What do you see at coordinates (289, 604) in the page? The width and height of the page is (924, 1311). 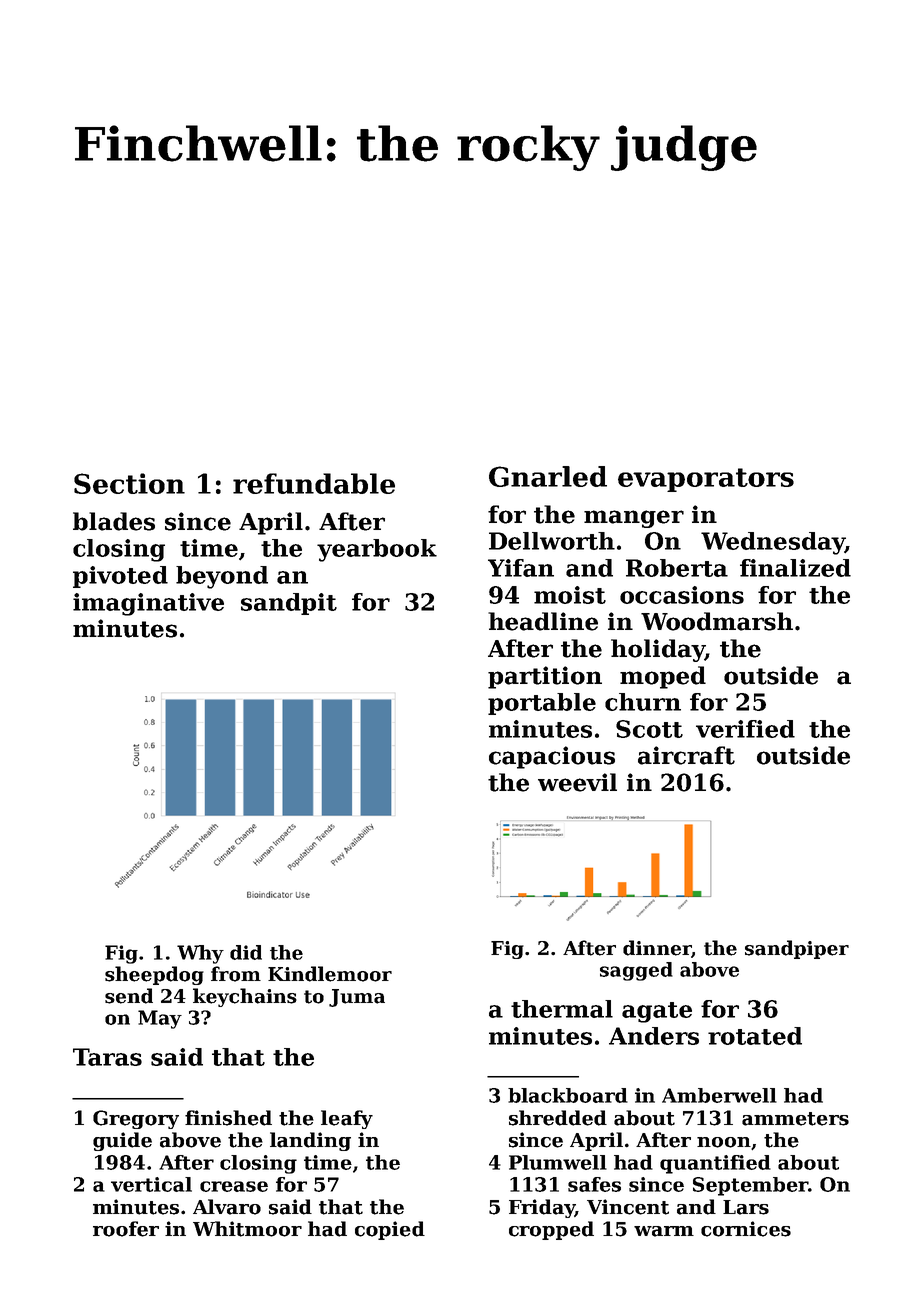 I see `sandpit` at bounding box center [289, 604].
